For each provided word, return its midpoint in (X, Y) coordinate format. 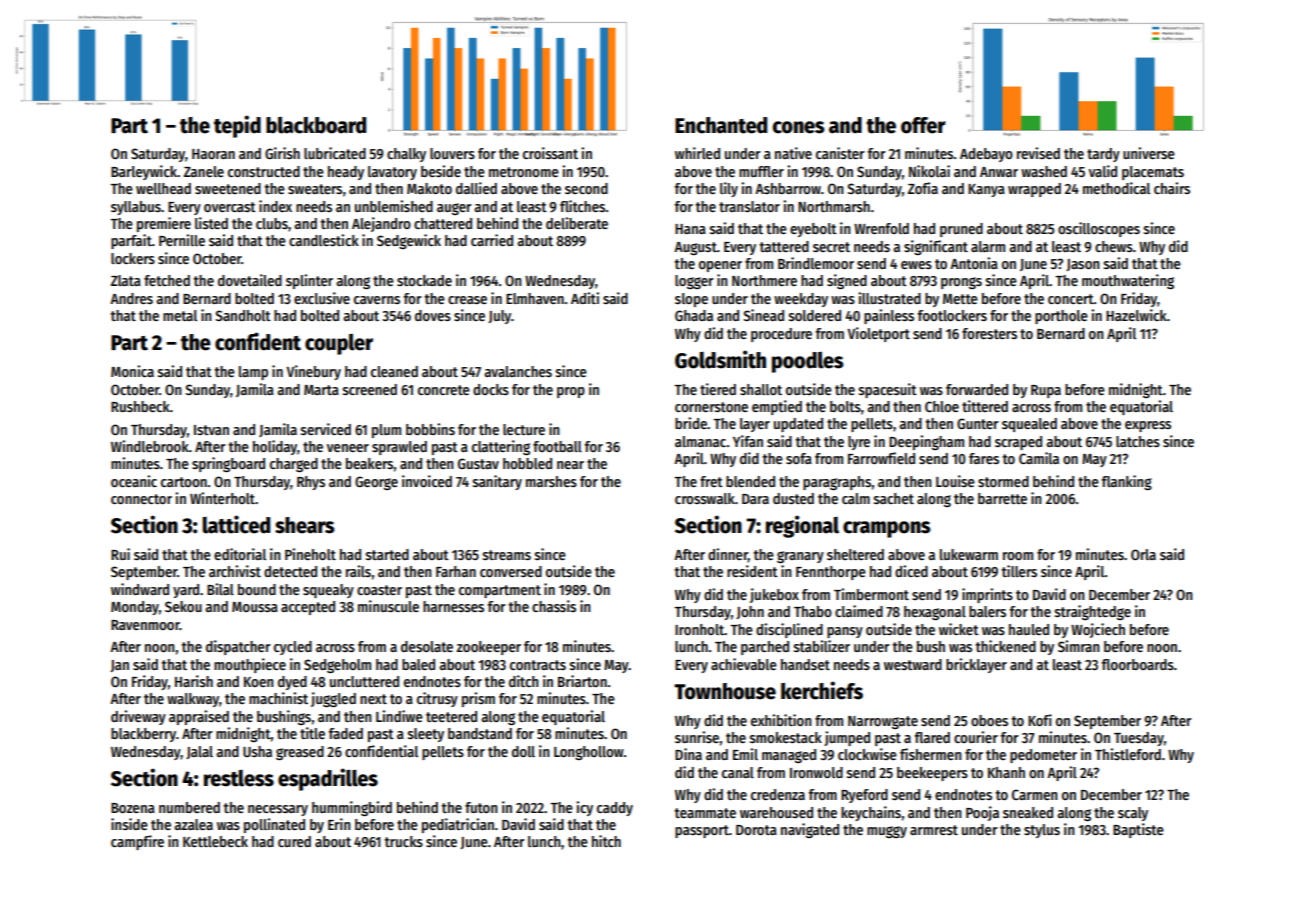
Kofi (1040, 720)
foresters (989, 333)
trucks (403, 841)
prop (571, 392)
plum (386, 431)
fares (984, 458)
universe (1149, 153)
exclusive (322, 298)
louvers (452, 153)
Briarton (582, 681)
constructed (264, 171)
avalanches (518, 371)
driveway (138, 717)
